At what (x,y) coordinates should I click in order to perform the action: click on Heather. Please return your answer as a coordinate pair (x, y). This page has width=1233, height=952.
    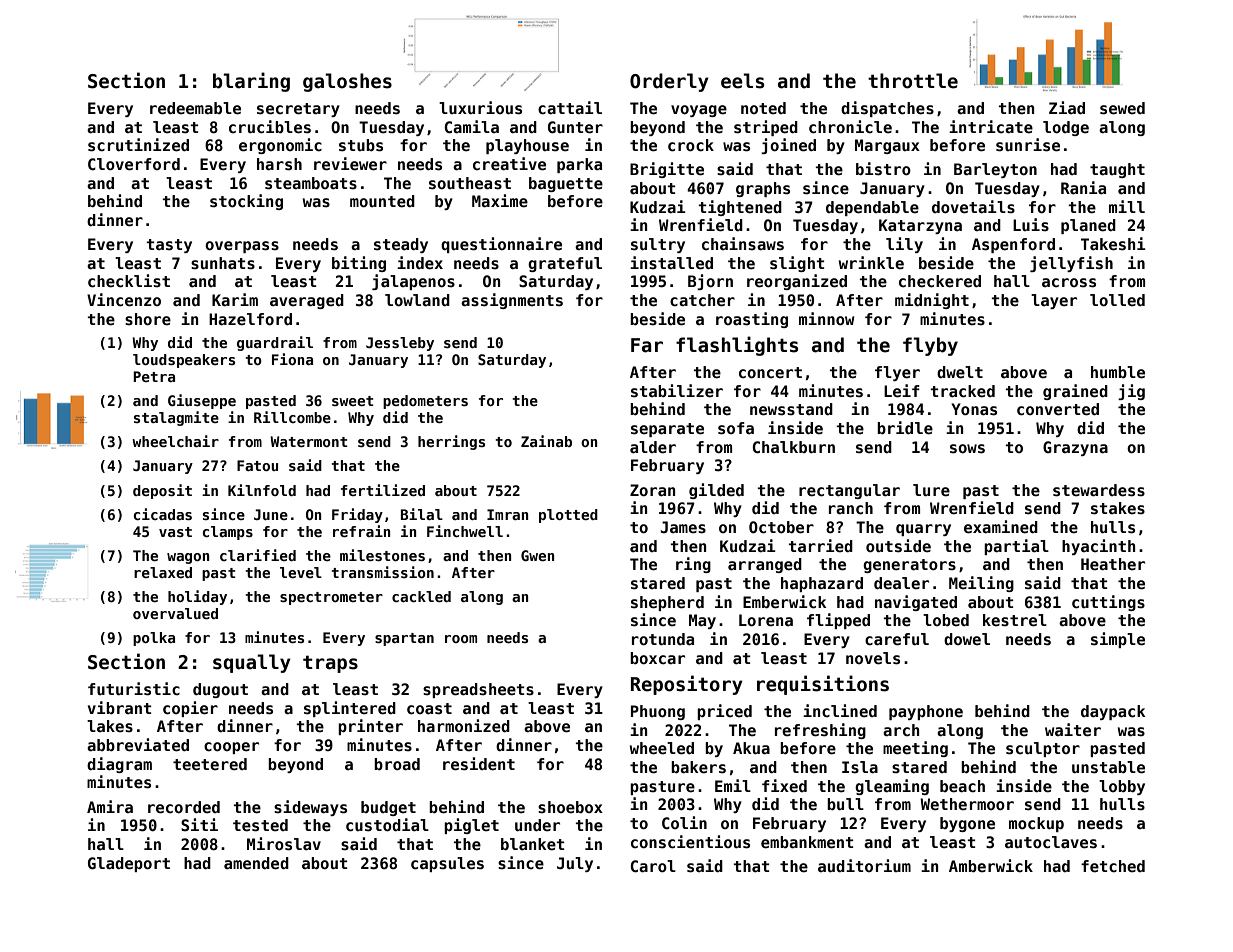
    Looking at the image, I should click on (1113, 564).
